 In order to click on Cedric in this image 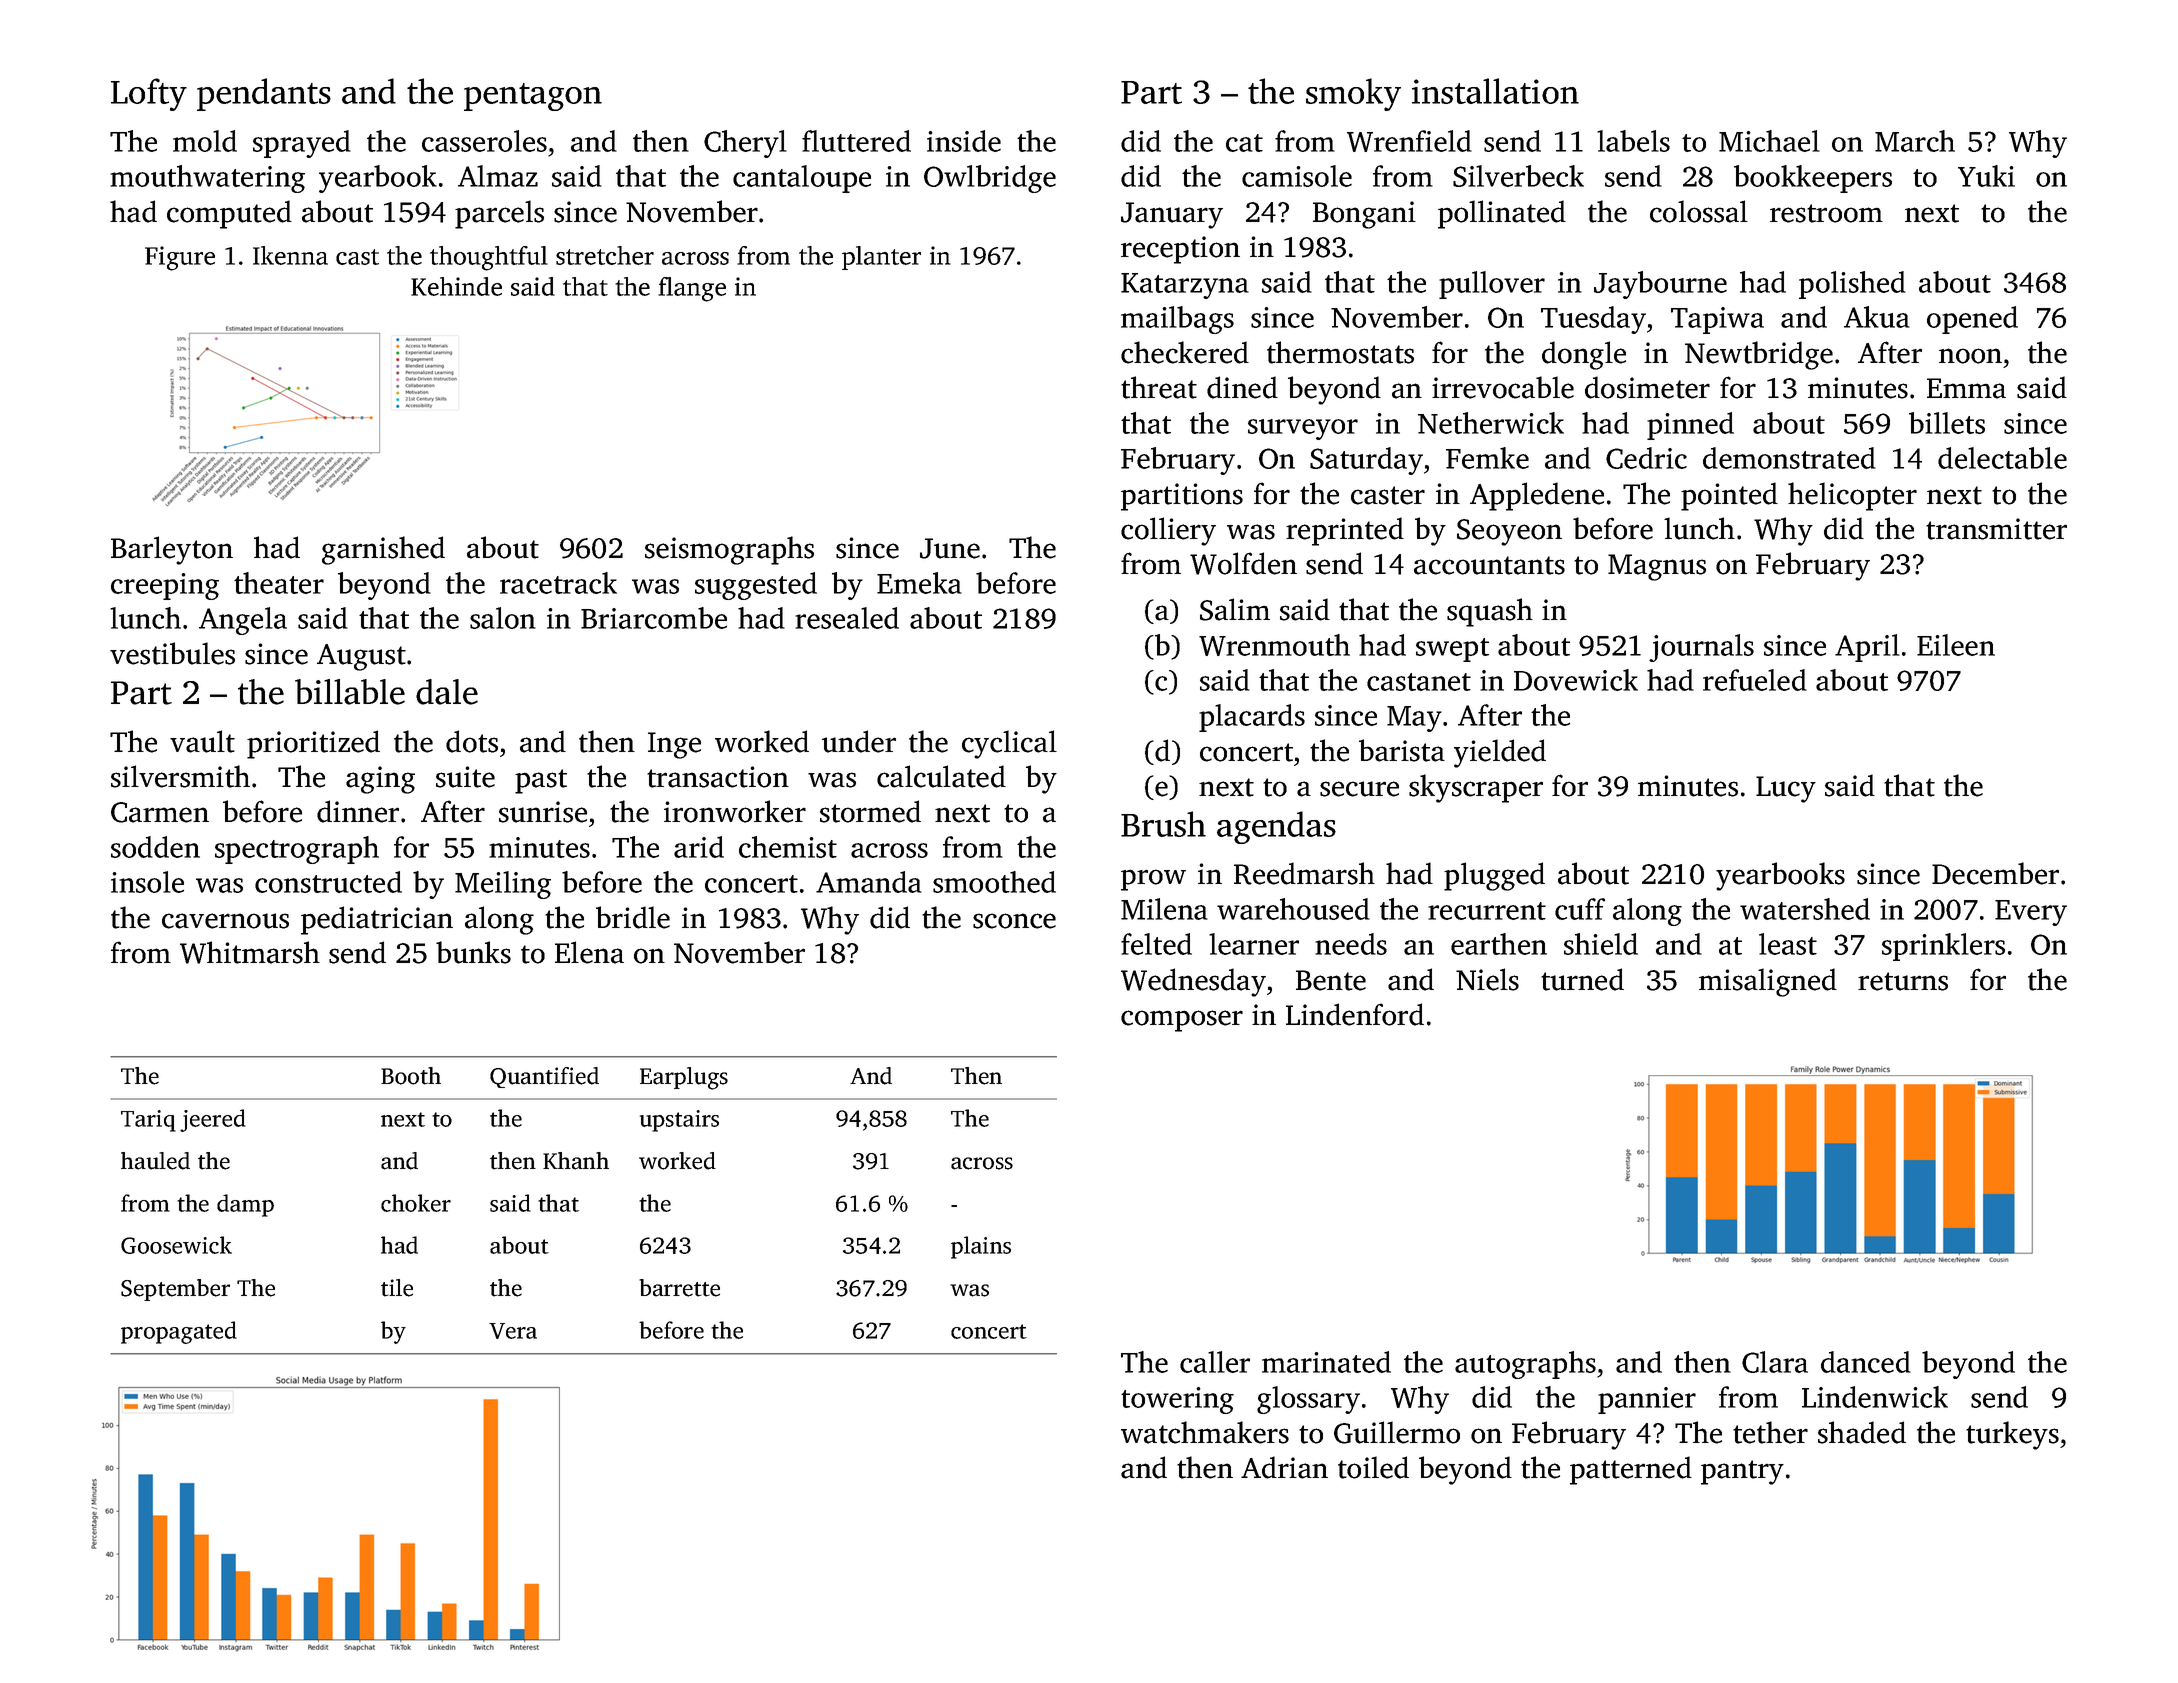, I will do `click(1646, 458)`.
